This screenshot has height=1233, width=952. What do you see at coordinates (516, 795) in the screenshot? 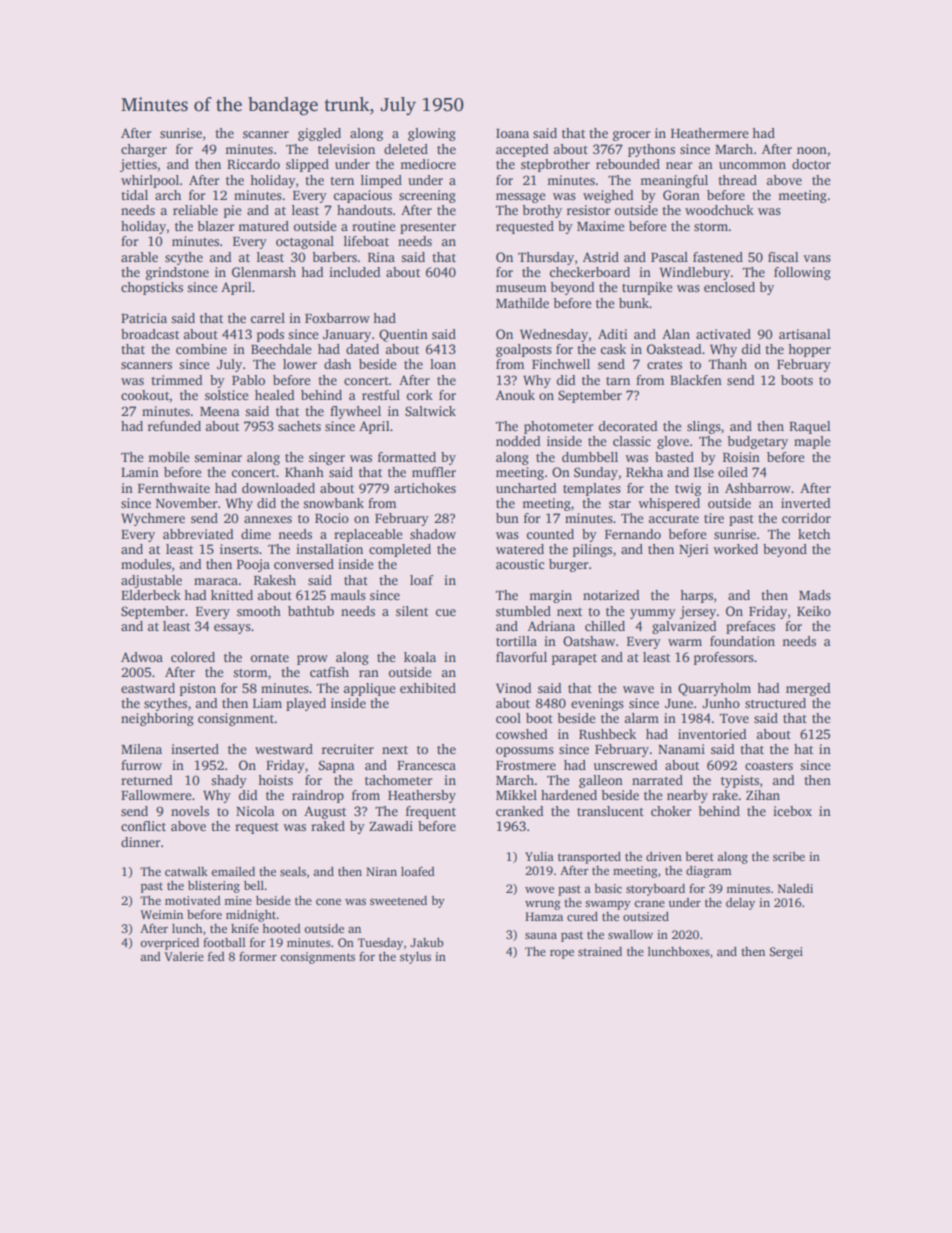
I see `Mikkel` at bounding box center [516, 795].
